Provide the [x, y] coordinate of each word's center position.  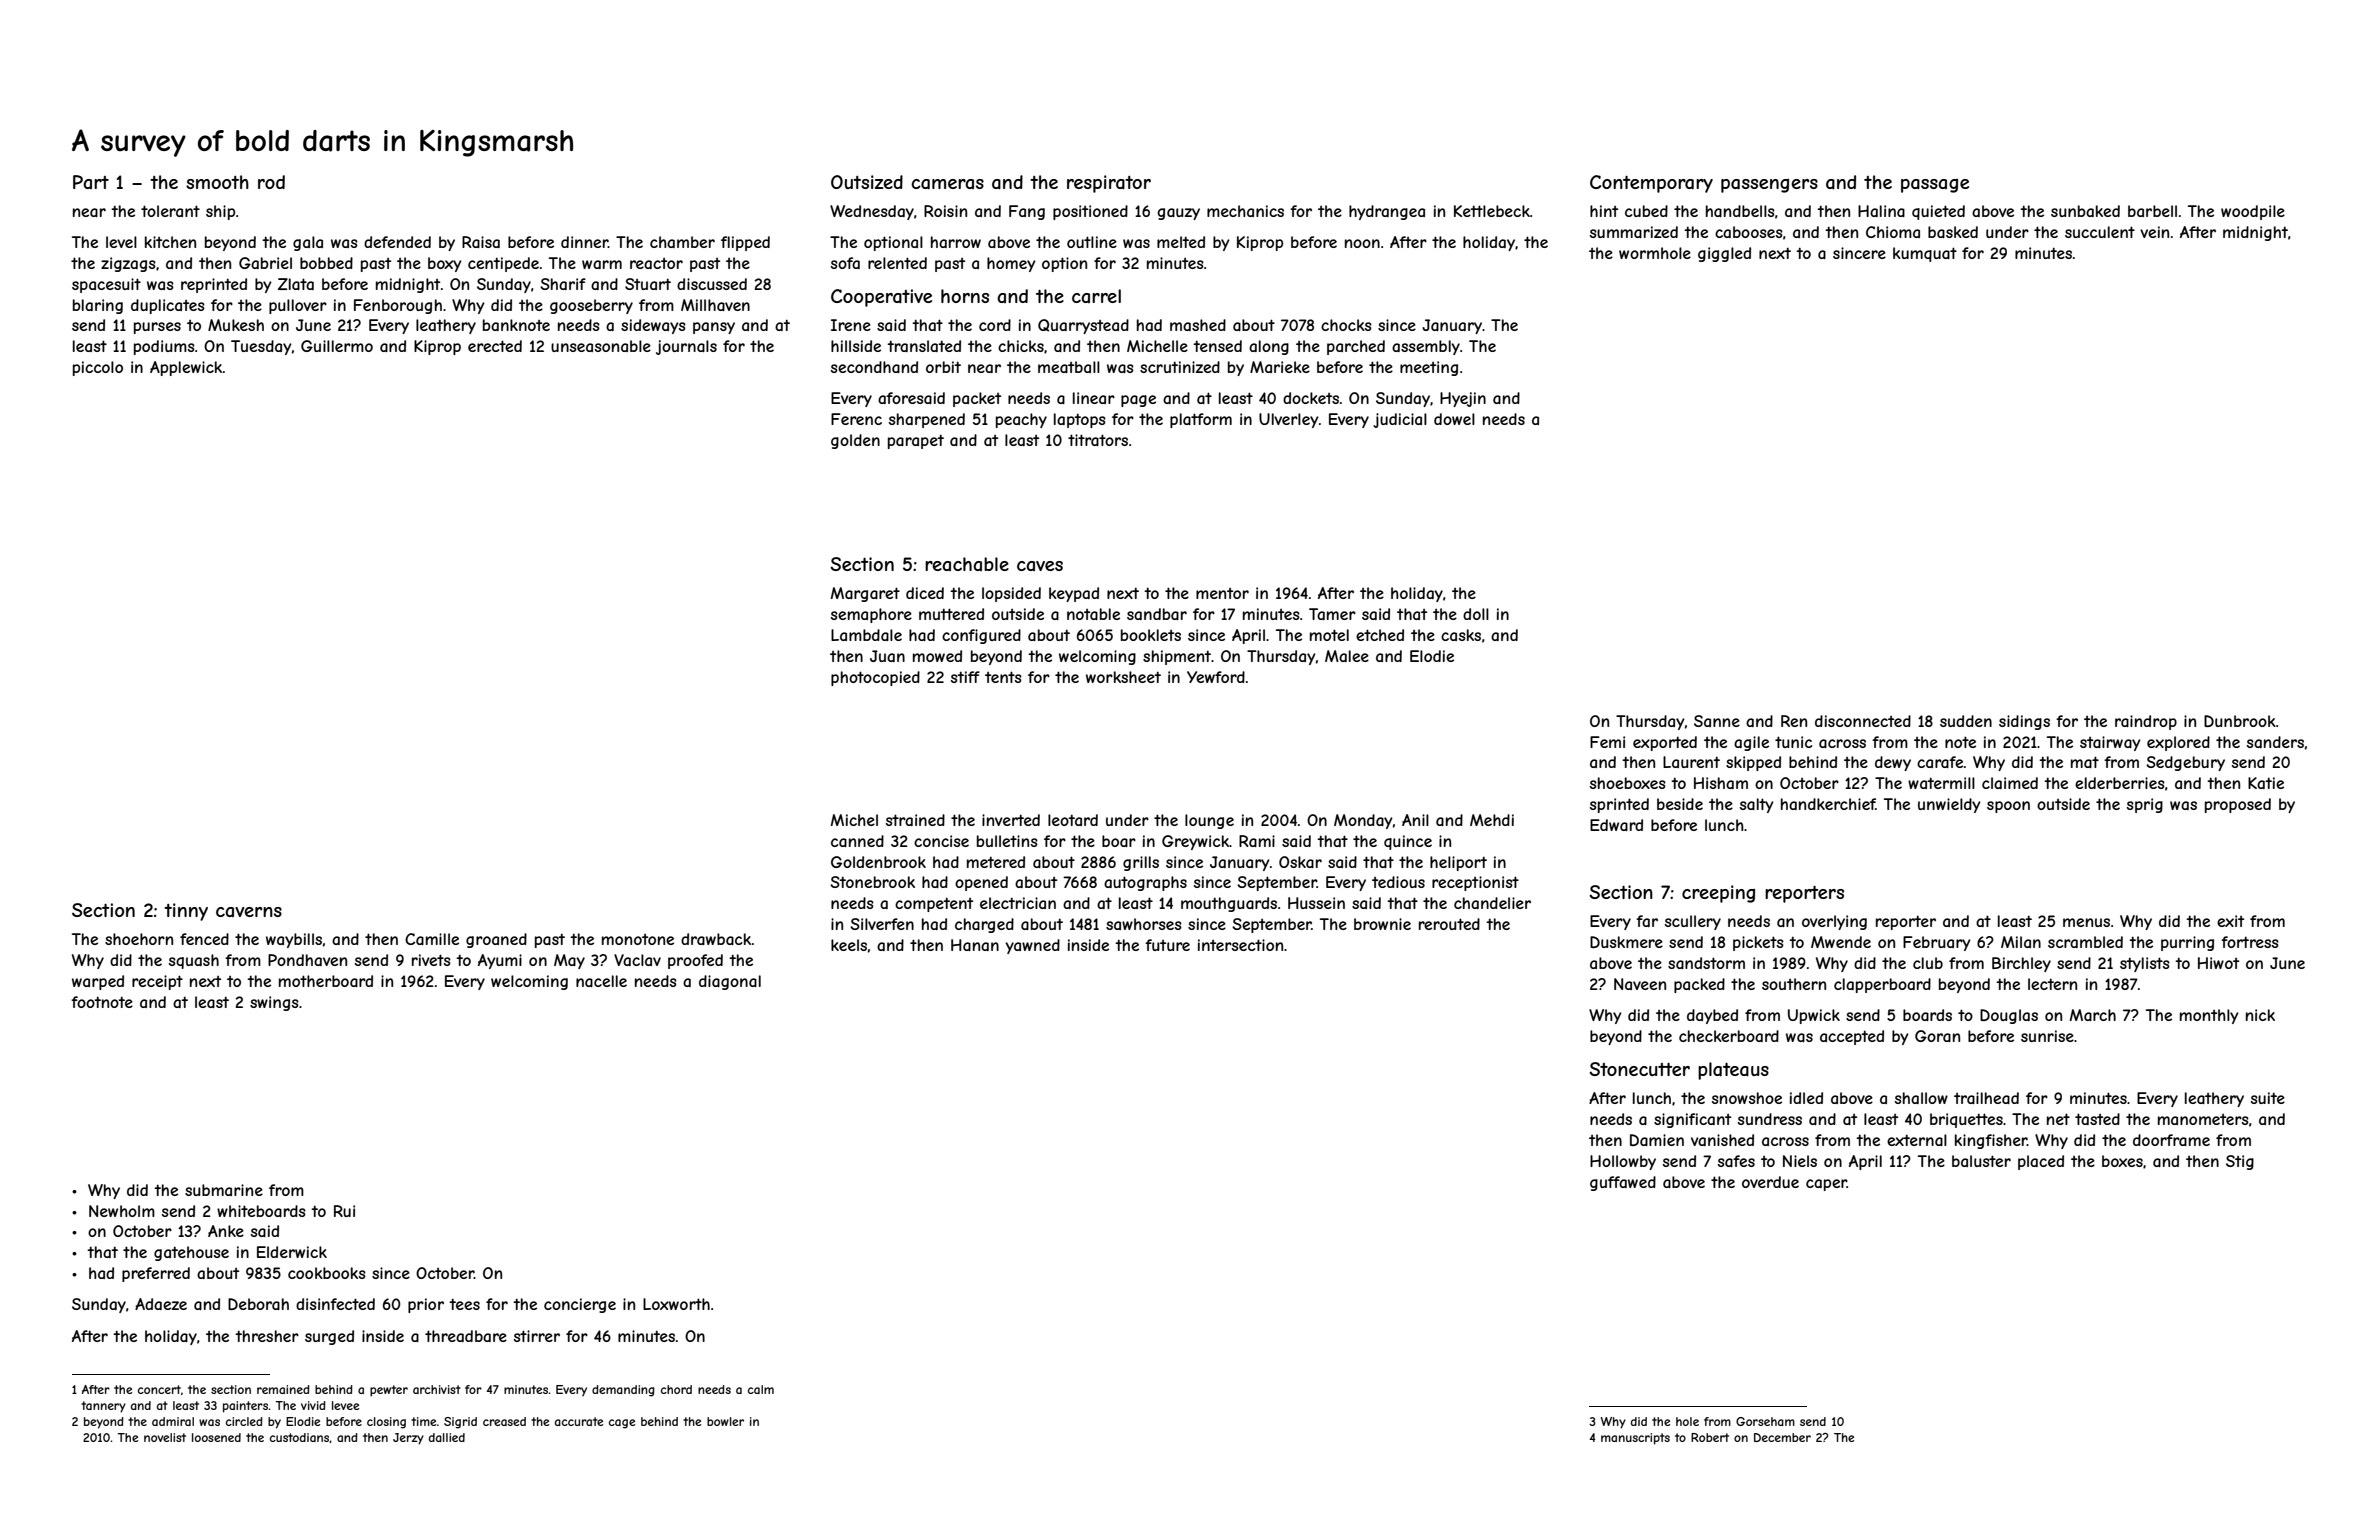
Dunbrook [2240, 721]
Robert [1710, 1437]
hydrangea [1387, 212]
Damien [1657, 1140]
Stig [2240, 1162]
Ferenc [856, 419]
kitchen [170, 242]
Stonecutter [1639, 1069]
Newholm [122, 1211]
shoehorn [139, 939]
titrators [1098, 440]
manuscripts [1635, 1439]
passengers [1769, 186]
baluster [1981, 1161]
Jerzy [408, 1439]
